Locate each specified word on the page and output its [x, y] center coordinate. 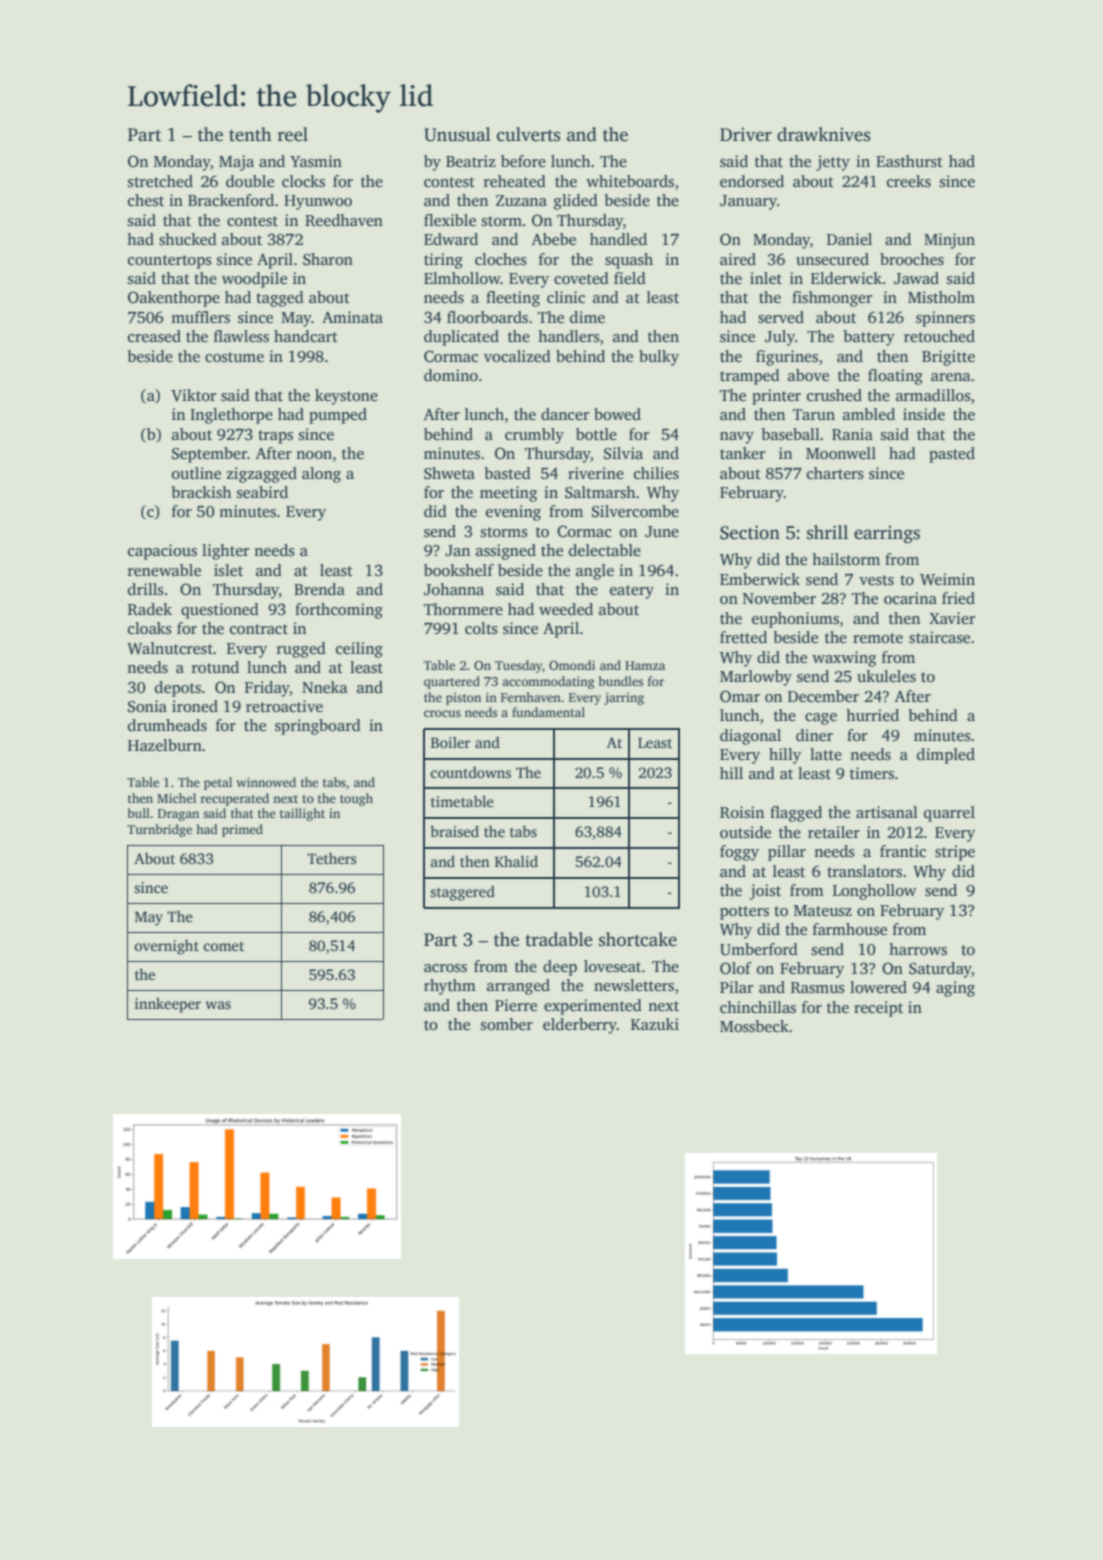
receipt [878, 1009]
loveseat [612, 966]
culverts [528, 134]
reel [293, 134]
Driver [746, 134]
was [218, 1005]
